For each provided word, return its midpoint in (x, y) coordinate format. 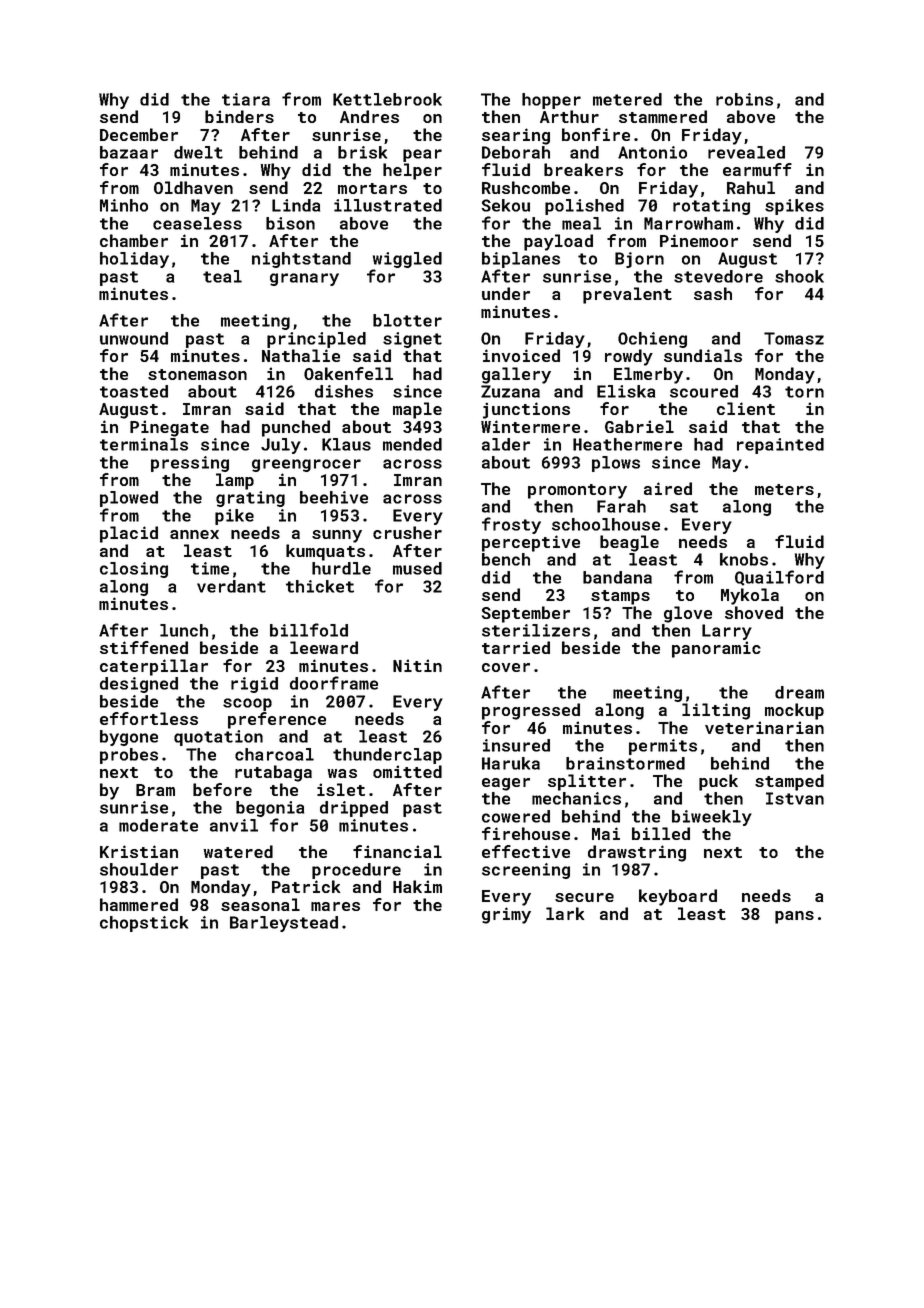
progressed (531, 711)
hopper (551, 101)
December (139, 134)
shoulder (139, 869)
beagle (629, 543)
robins (744, 99)
